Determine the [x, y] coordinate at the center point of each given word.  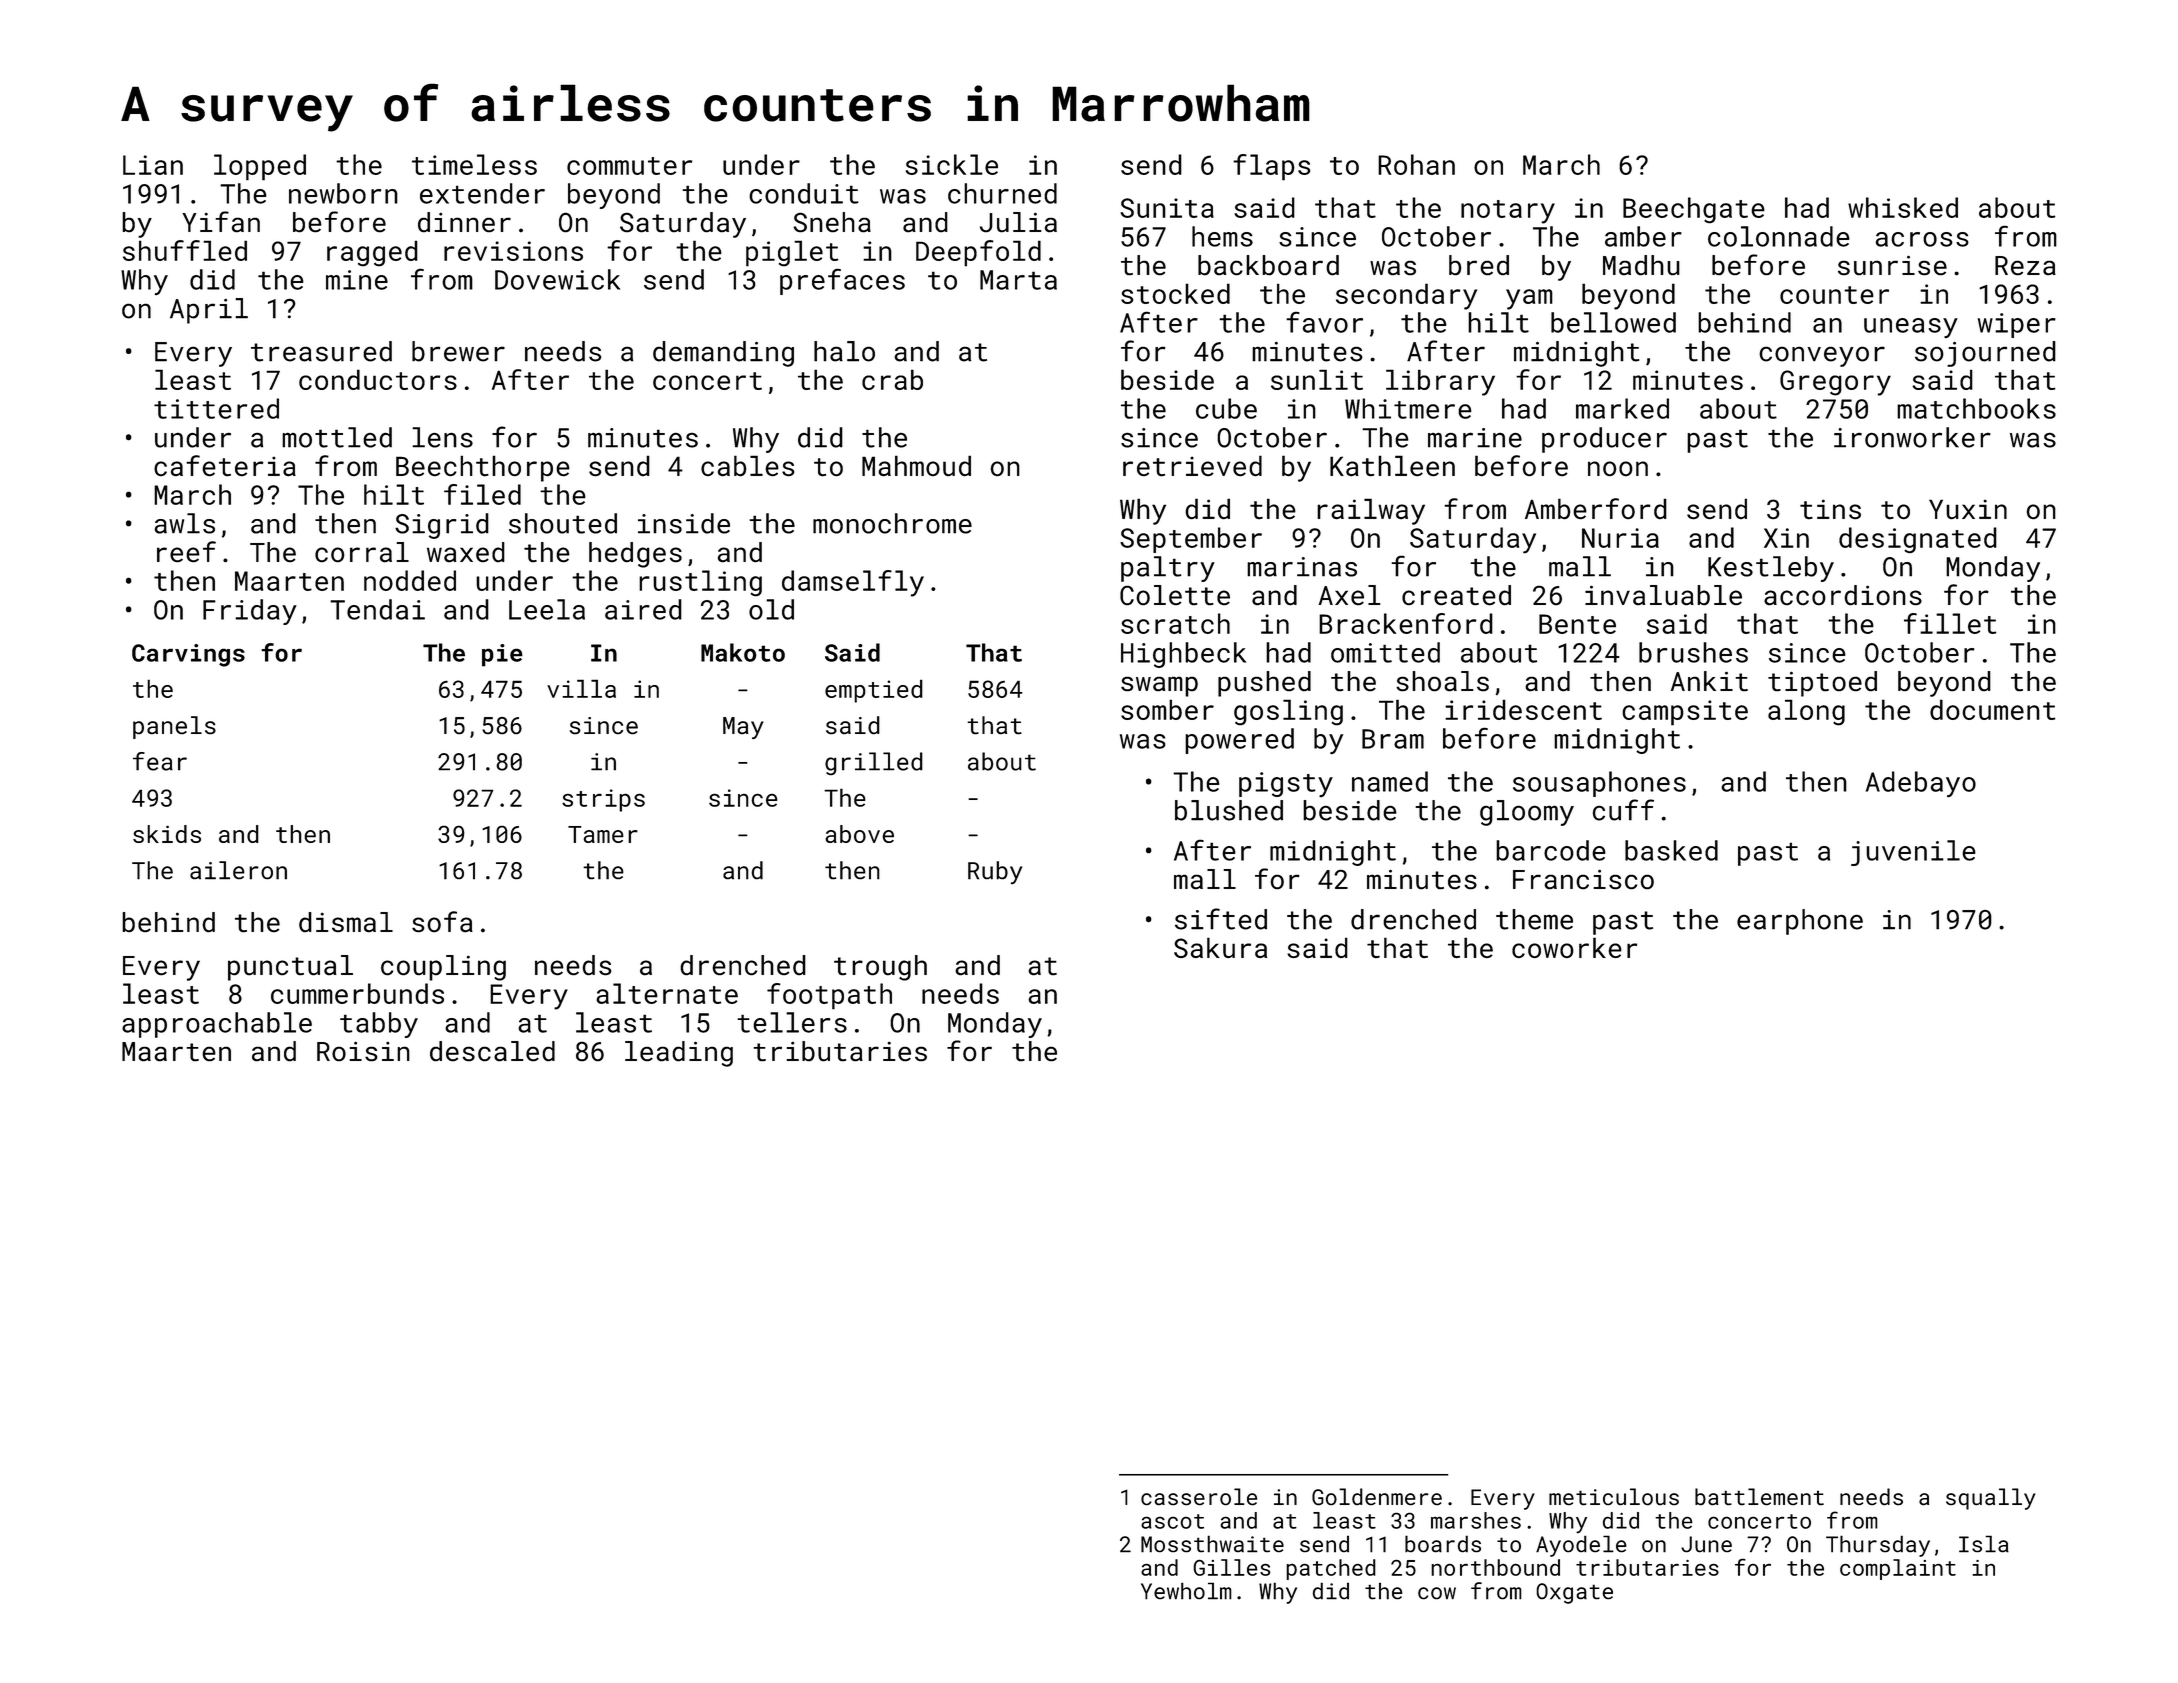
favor [1324, 322]
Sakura [1220, 947]
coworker [1574, 947]
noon [1618, 468]
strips [603, 800]
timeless [474, 164]
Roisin [363, 1051]
